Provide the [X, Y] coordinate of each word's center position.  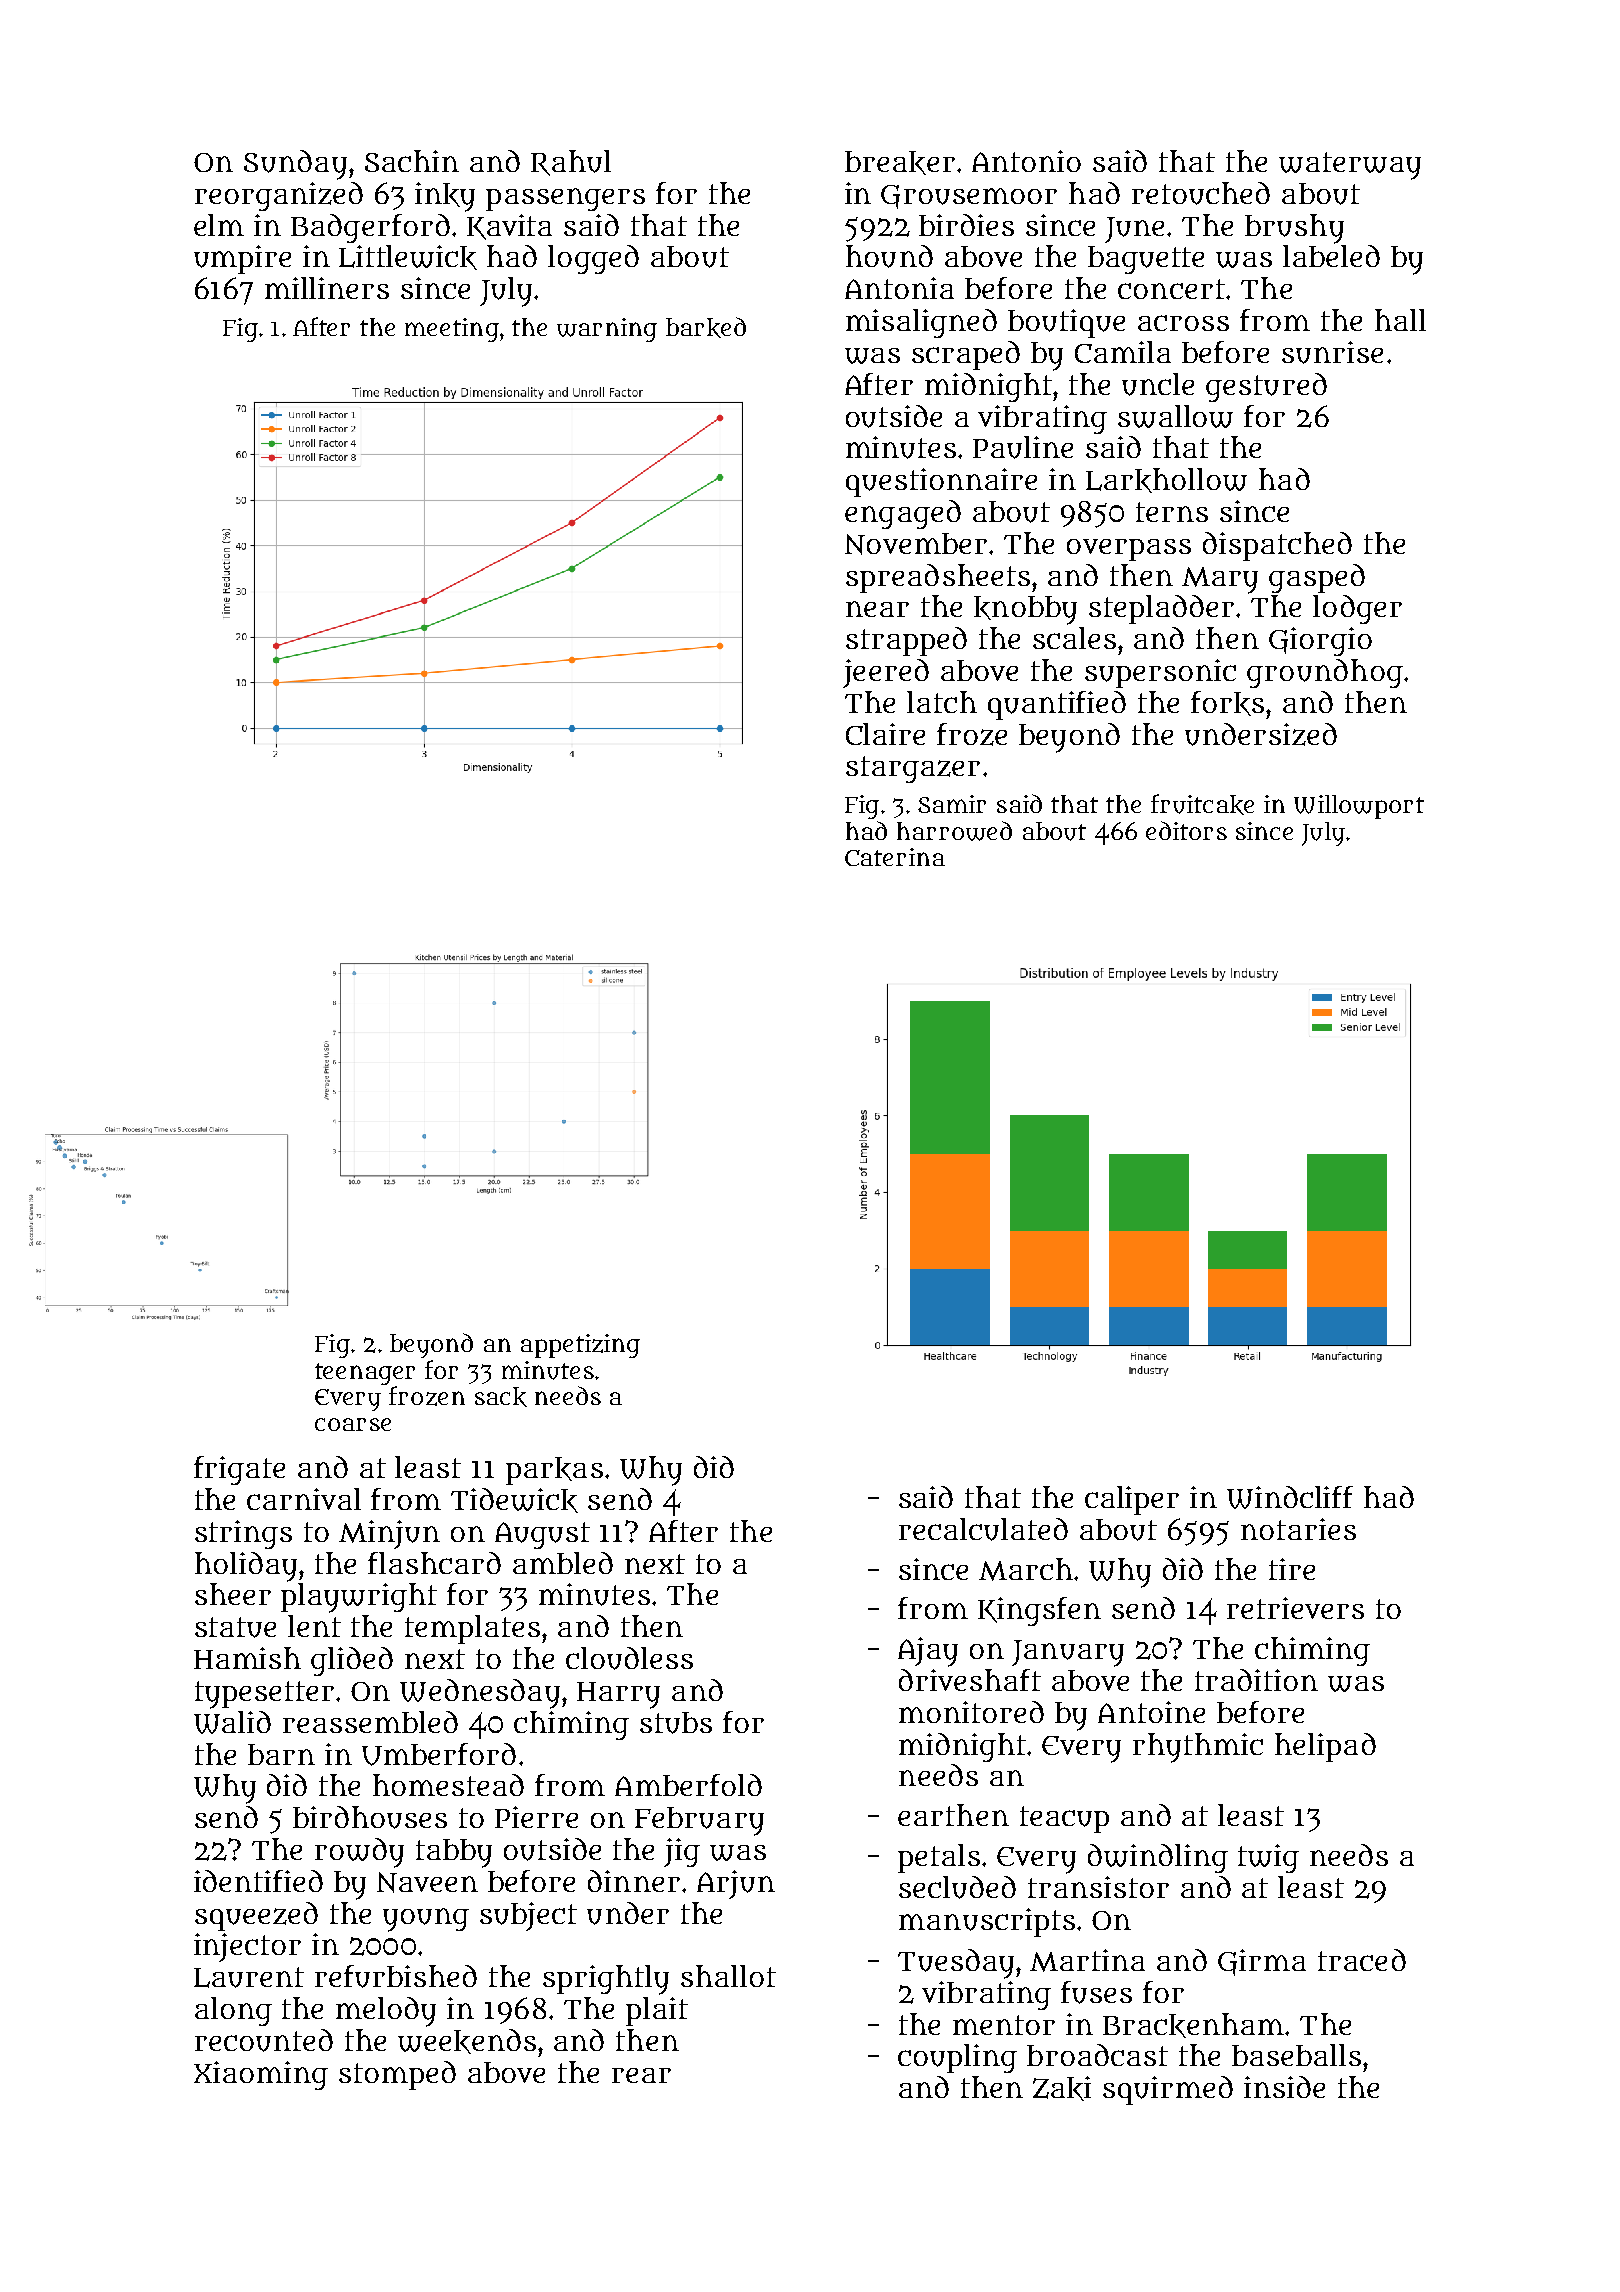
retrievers [1295, 1608]
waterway [1350, 166]
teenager [365, 1374]
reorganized [279, 196]
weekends [467, 2041]
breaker [900, 163]
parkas [554, 1471]
